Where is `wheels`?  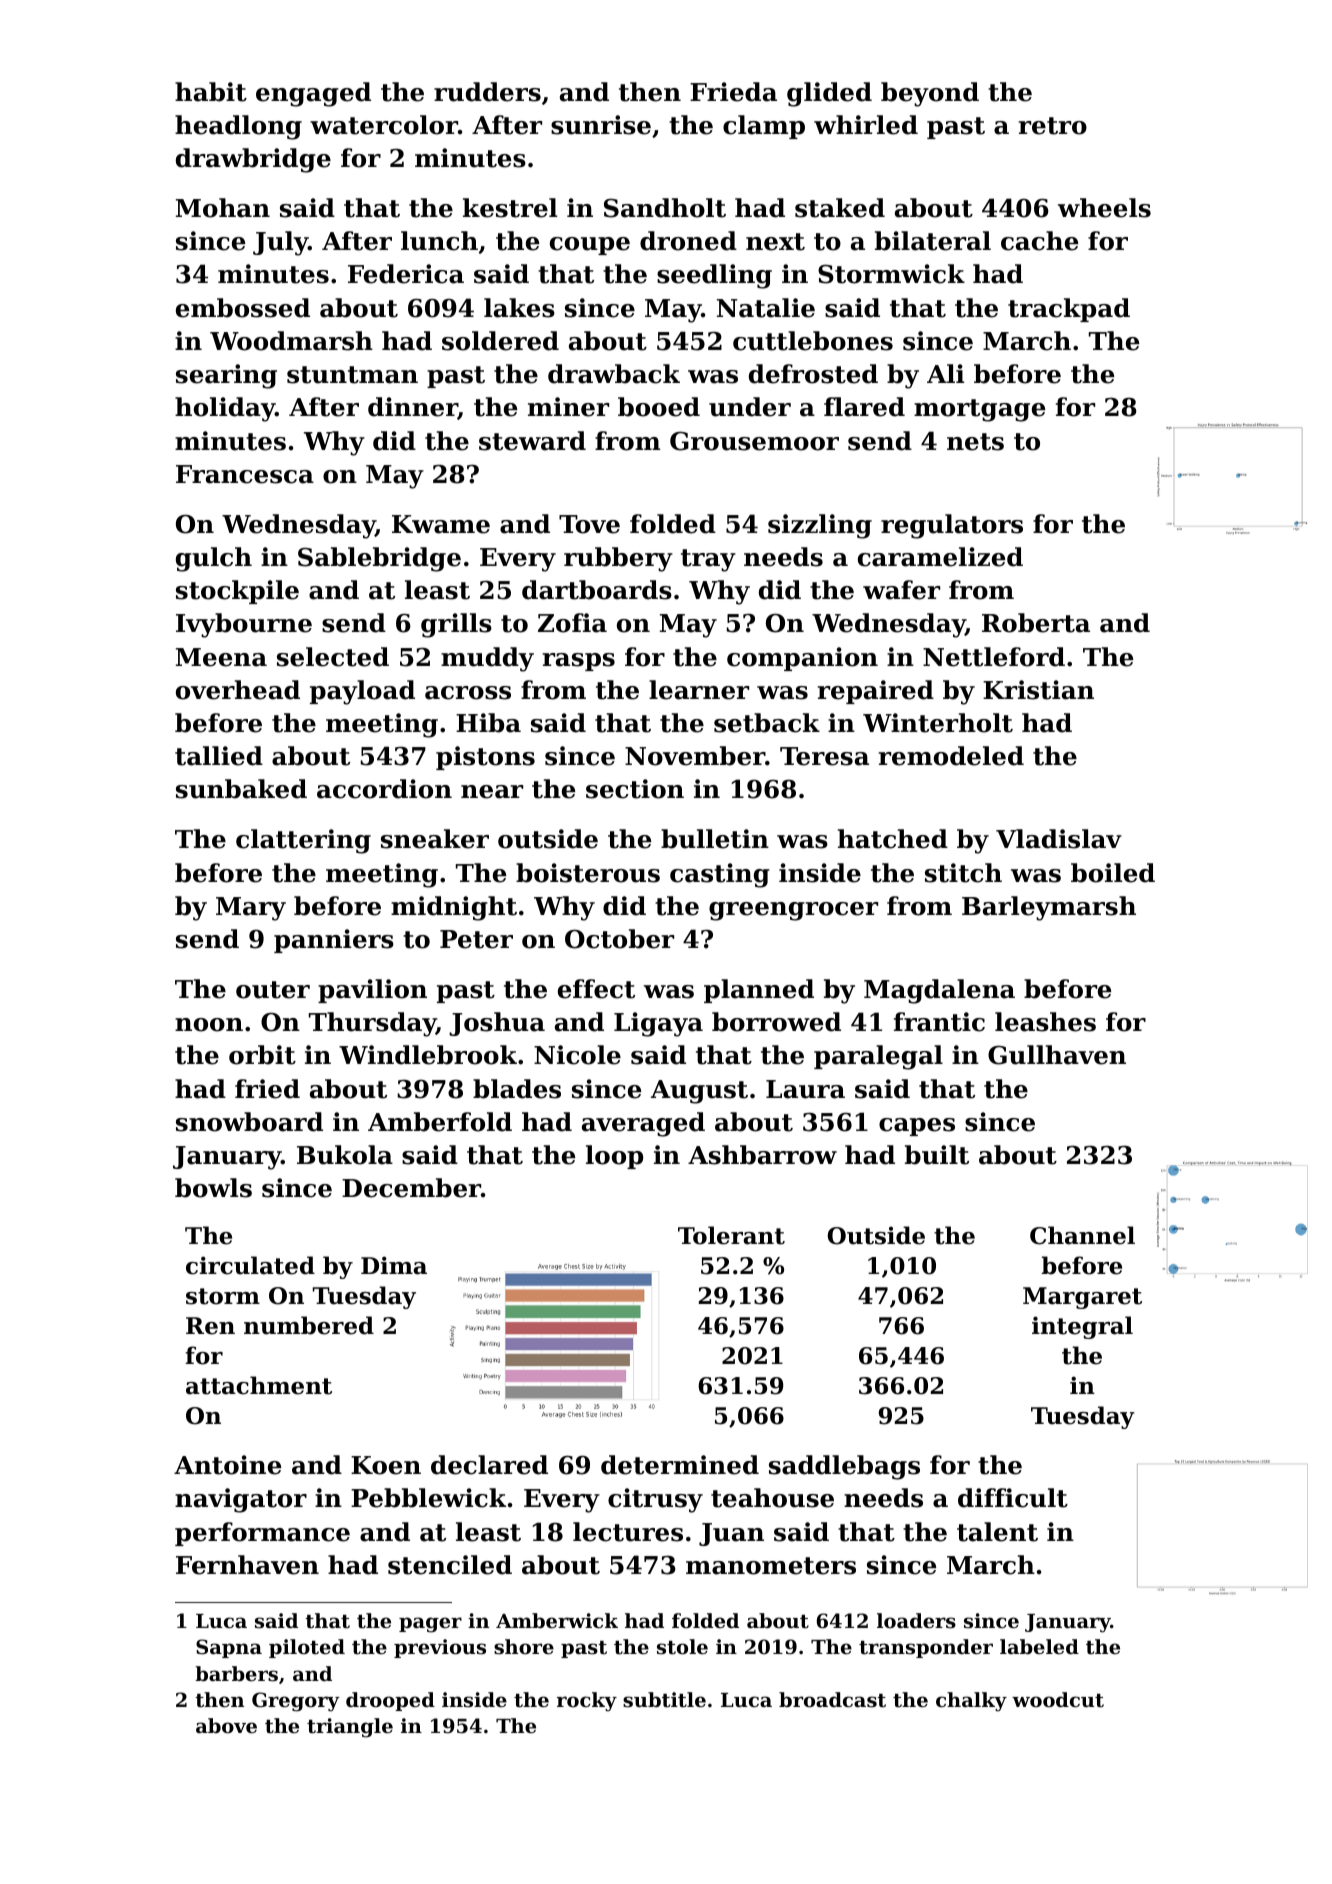 wheels is located at coordinates (1104, 208).
